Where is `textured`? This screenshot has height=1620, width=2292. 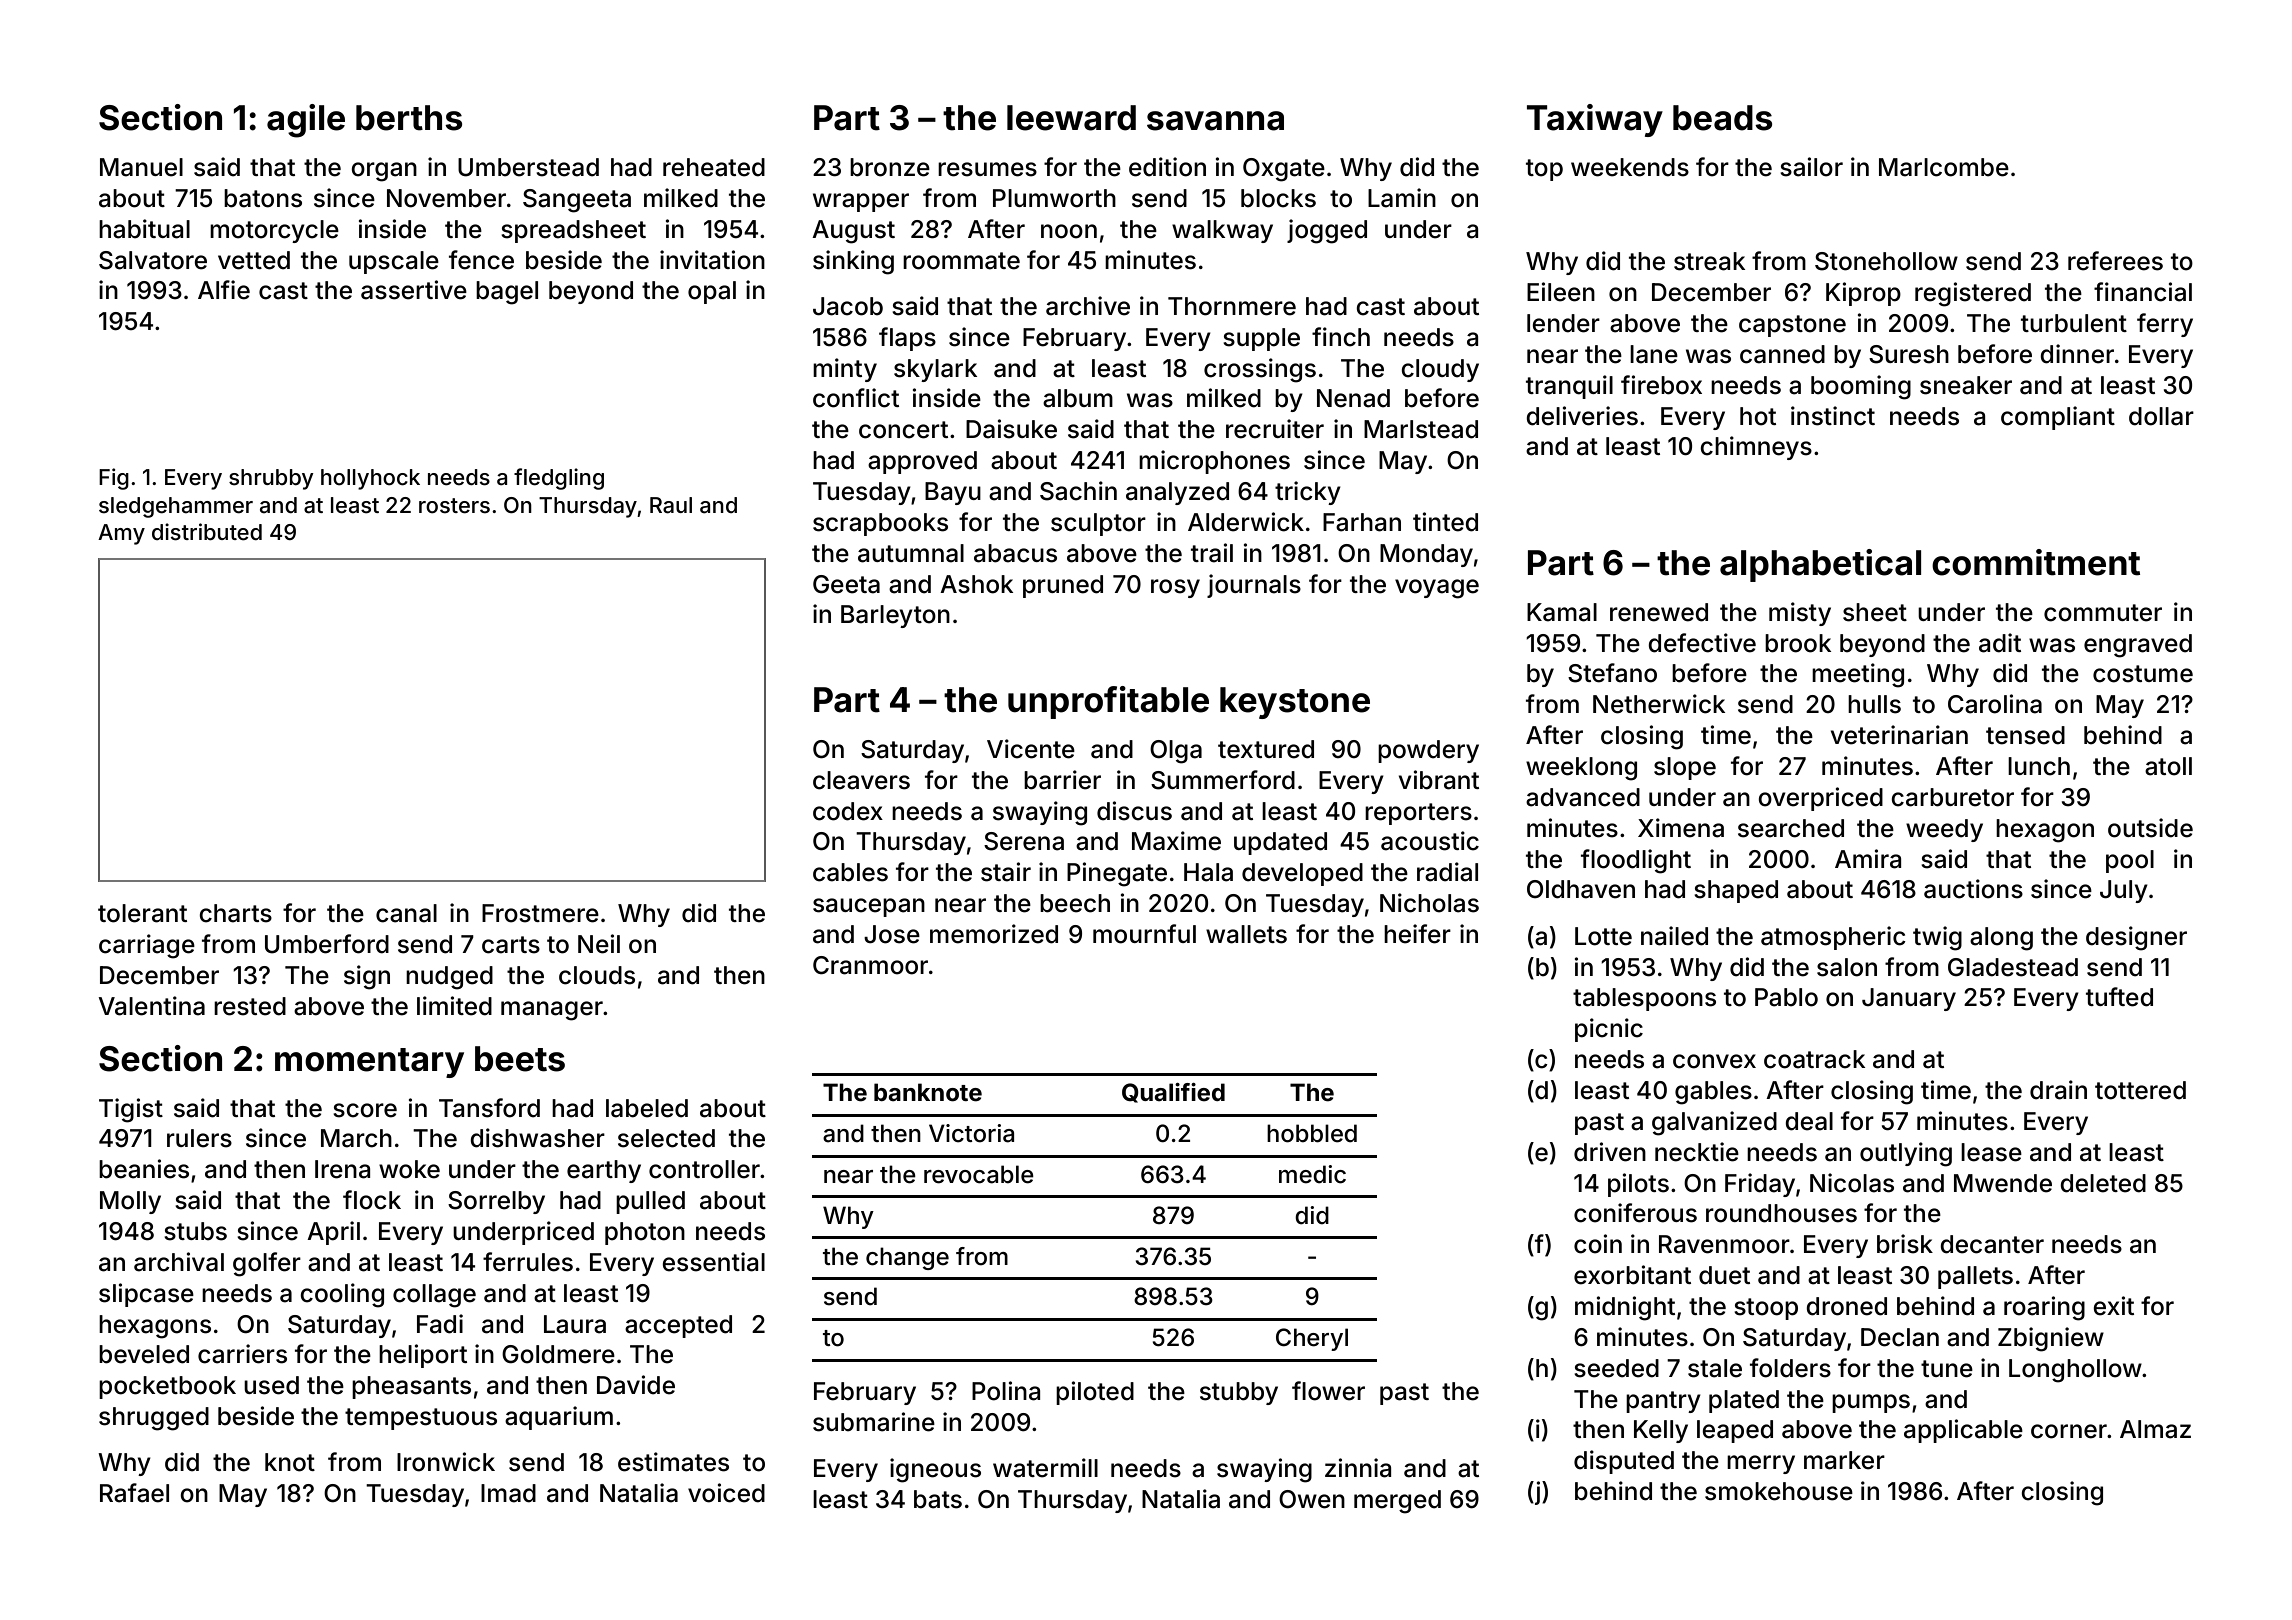
textured is located at coordinates (1266, 749).
